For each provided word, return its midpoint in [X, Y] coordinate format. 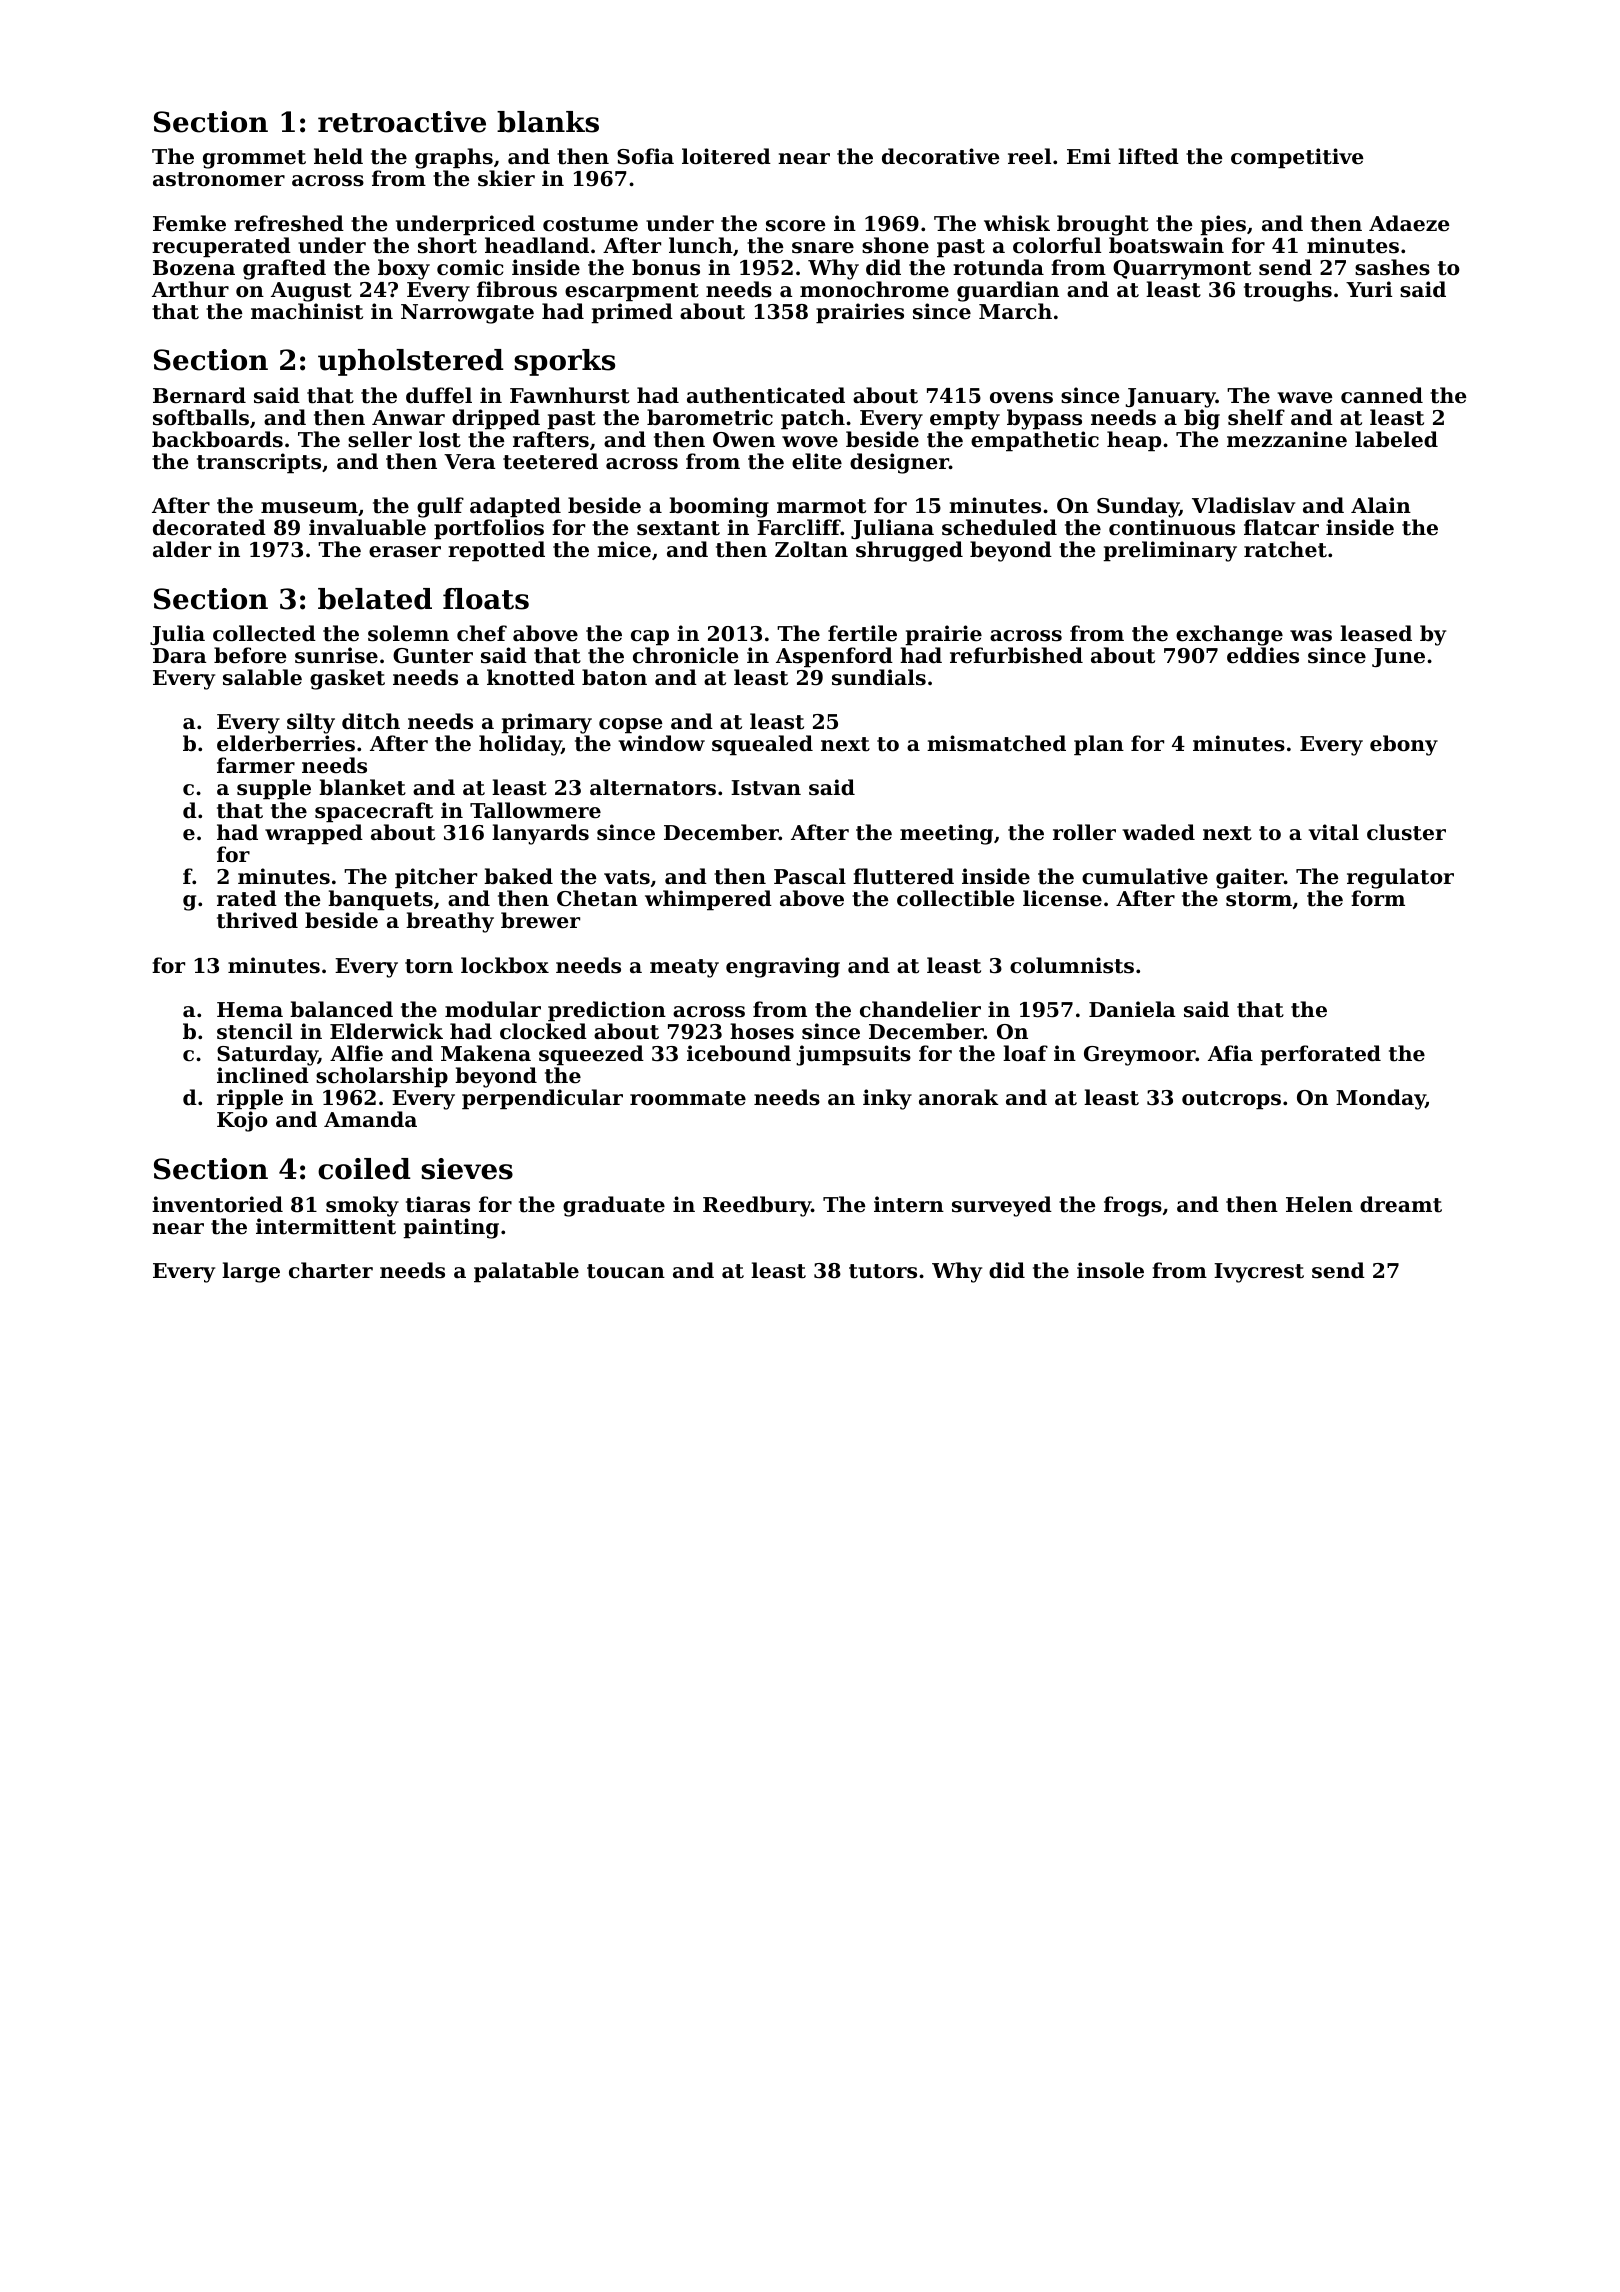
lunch [701, 245]
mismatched [996, 743]
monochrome [874, 289]
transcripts [259, 463]
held [338, 156]
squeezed [591, 1055]
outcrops [1231, 1100]
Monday [1381, 1099]
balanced [341, 1009]
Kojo [242, 1121]
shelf [1256, 417]
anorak [959, 1097]
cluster [1406, 832]
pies [1223, 225]
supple [274, 789]
